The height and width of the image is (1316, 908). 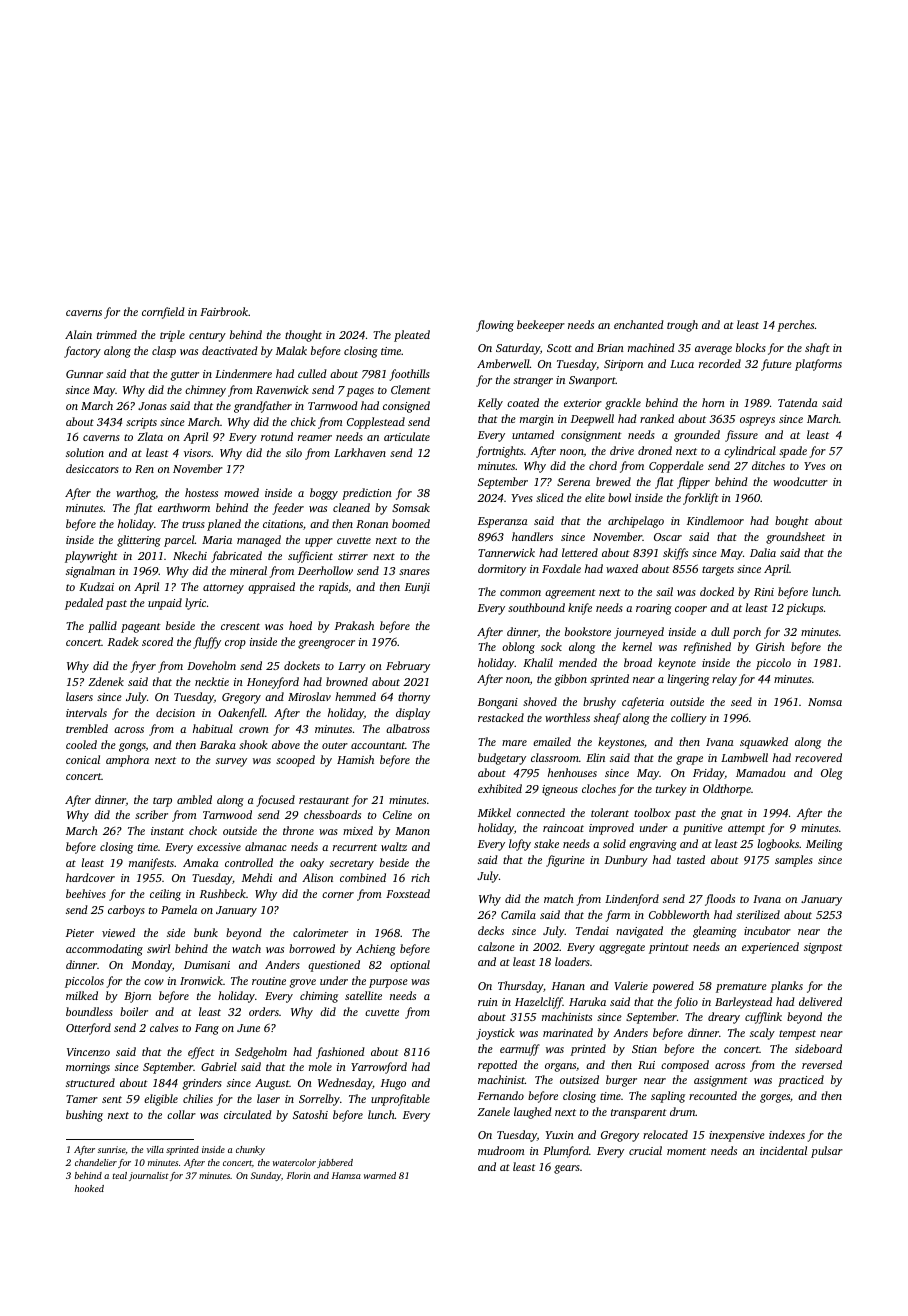 What do you see at coordinates (412, 831) in the image?
I see `Manon` at bounding box center [412, 831].
